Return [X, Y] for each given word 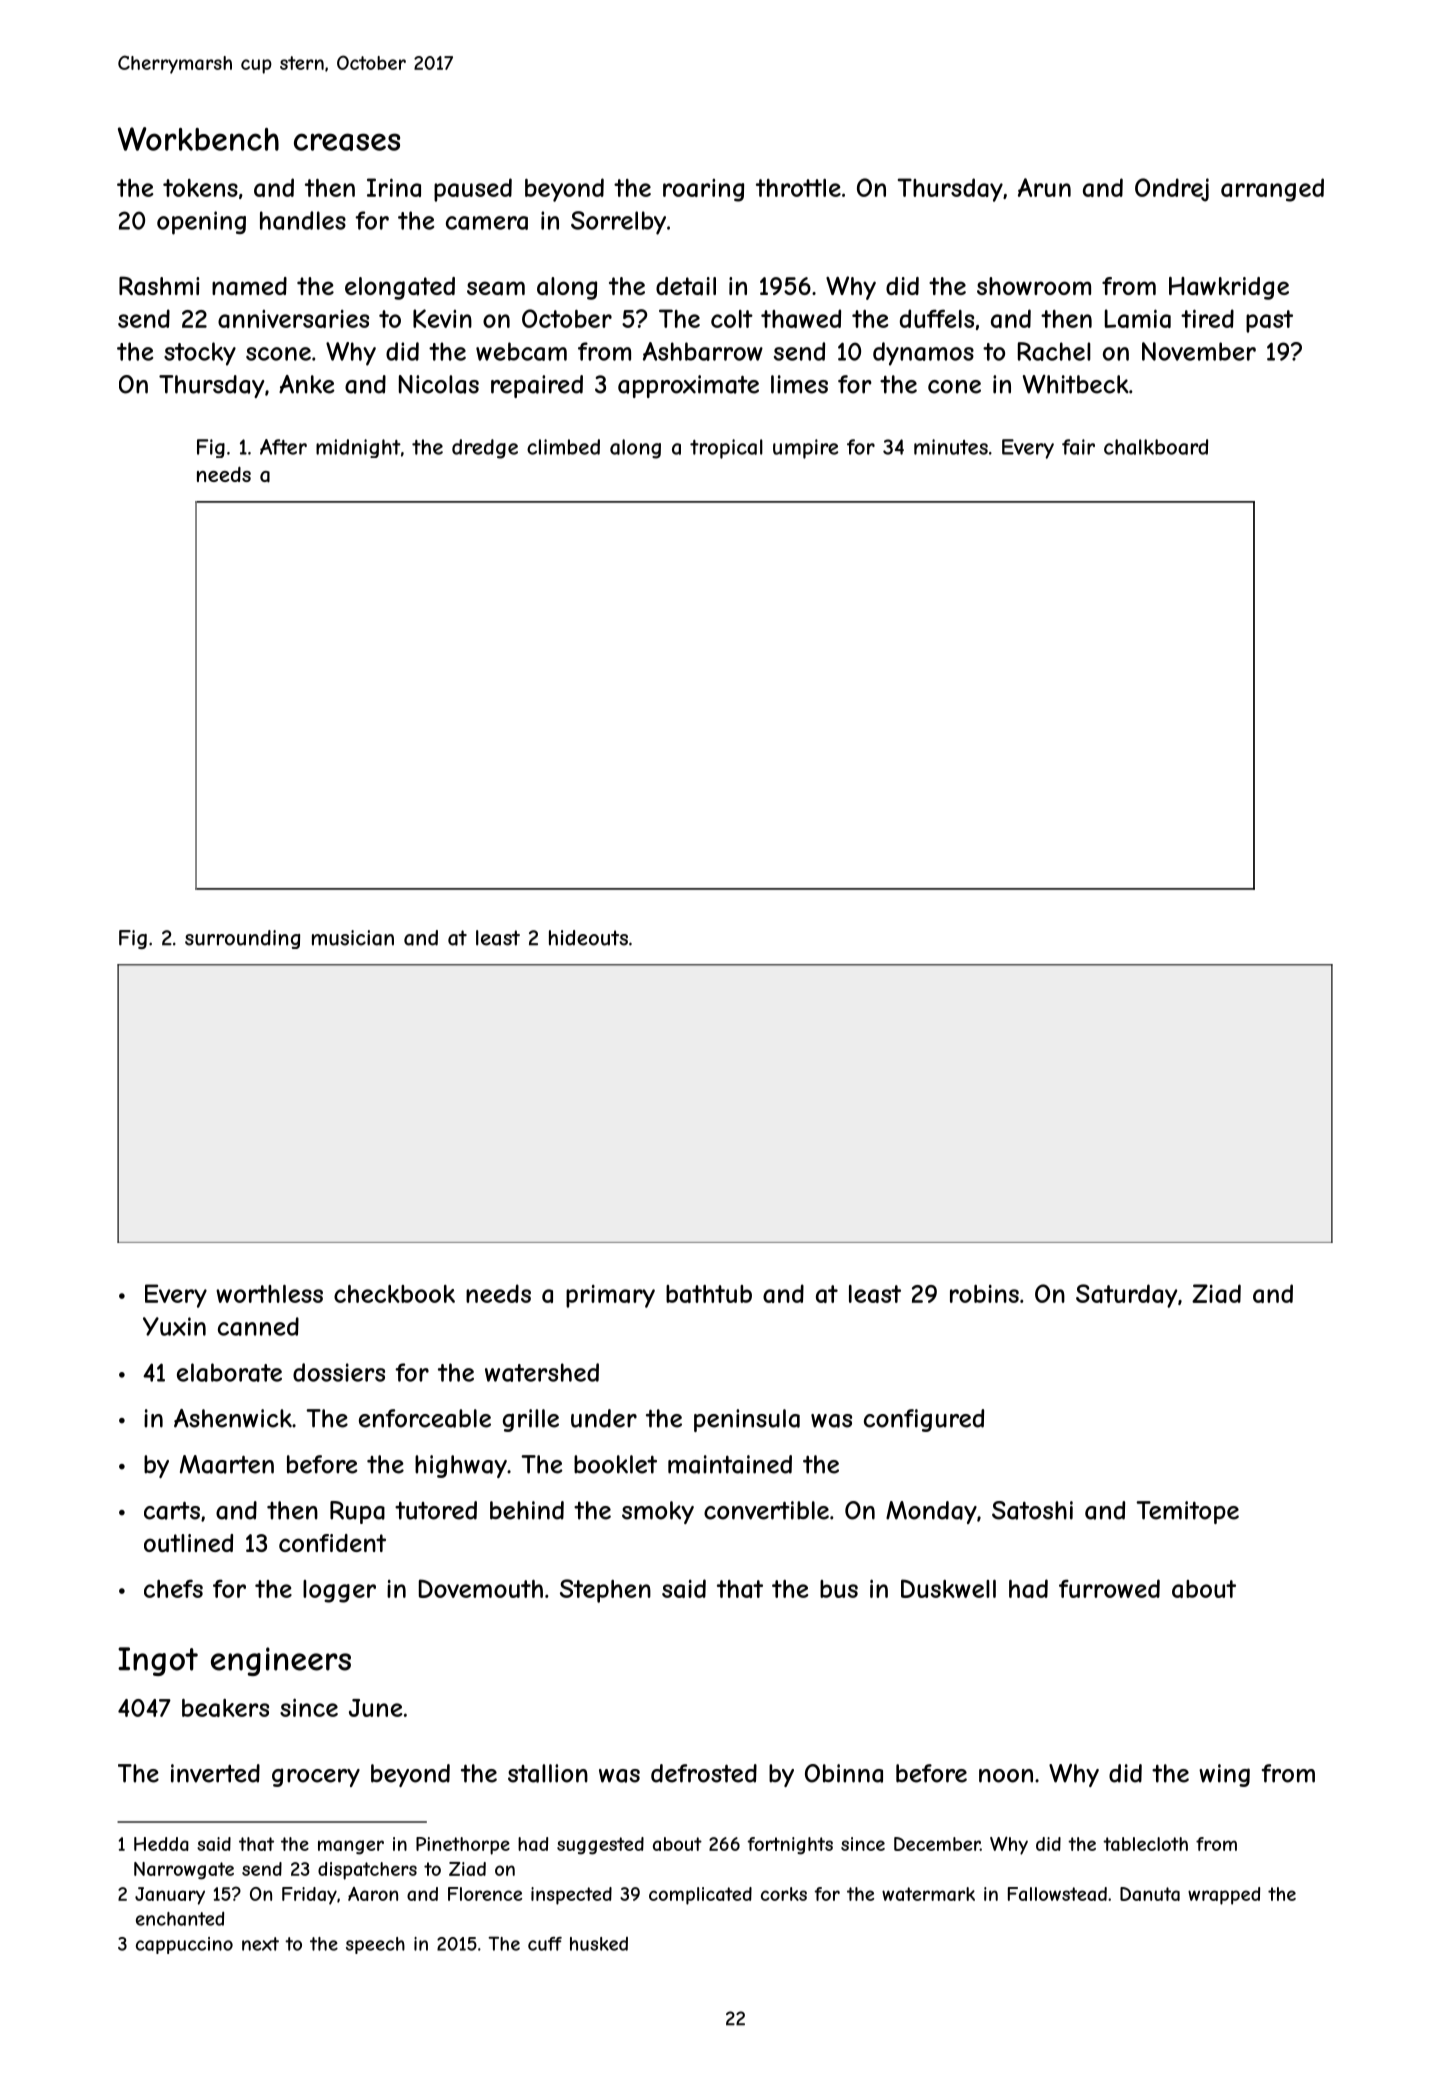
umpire [805, 449]
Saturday [1127, 1296]
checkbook [394, 1294]
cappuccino [184, 1945]
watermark [928, 1894]
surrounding [242, 939]
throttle [798, 188]
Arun [1044, 187]
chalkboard [1156, 447]
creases [347, 142]
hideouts [588, 938]
